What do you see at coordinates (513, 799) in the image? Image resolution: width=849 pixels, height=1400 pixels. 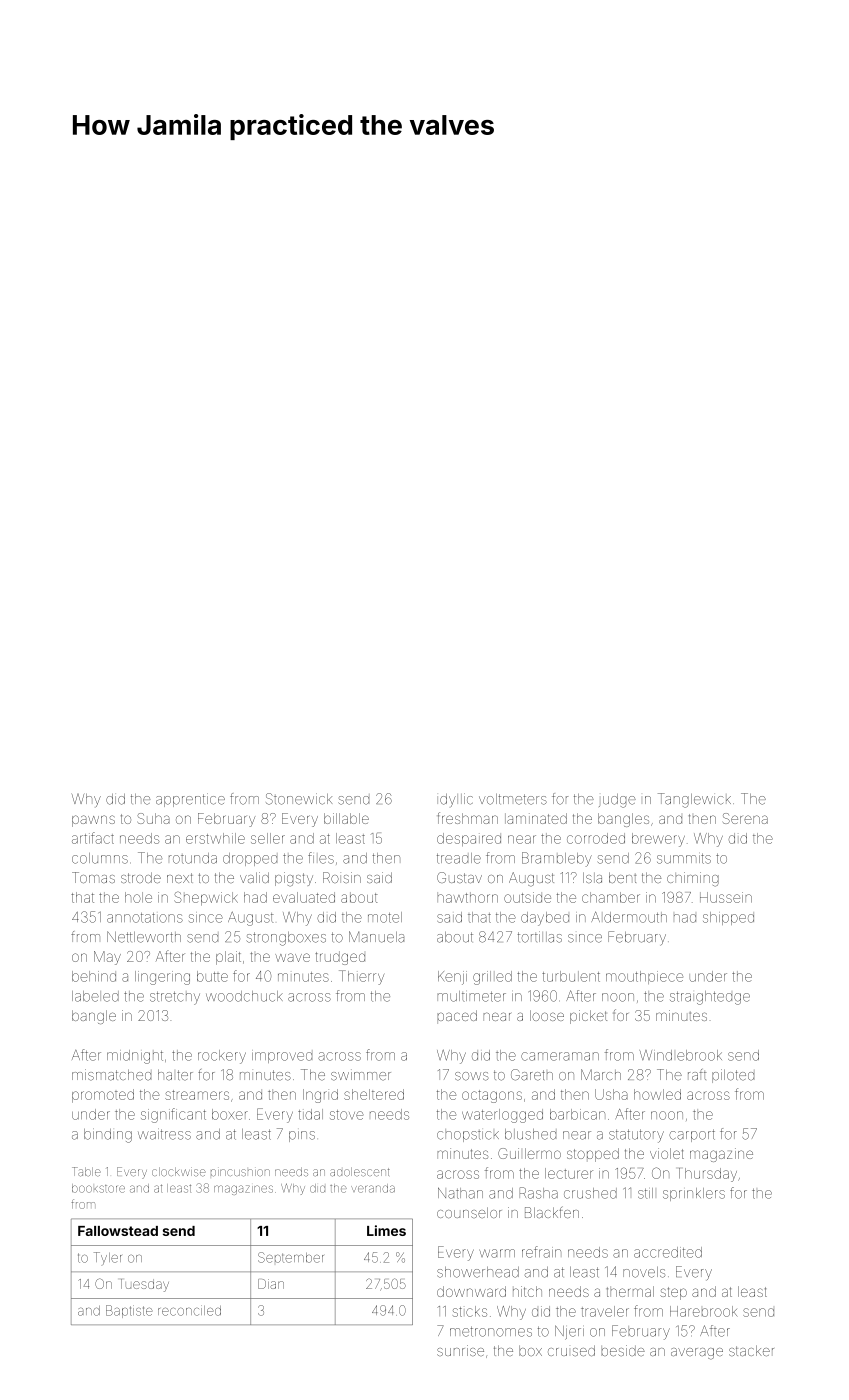 I see `voltmeters` at bounding box center [513, 799].
